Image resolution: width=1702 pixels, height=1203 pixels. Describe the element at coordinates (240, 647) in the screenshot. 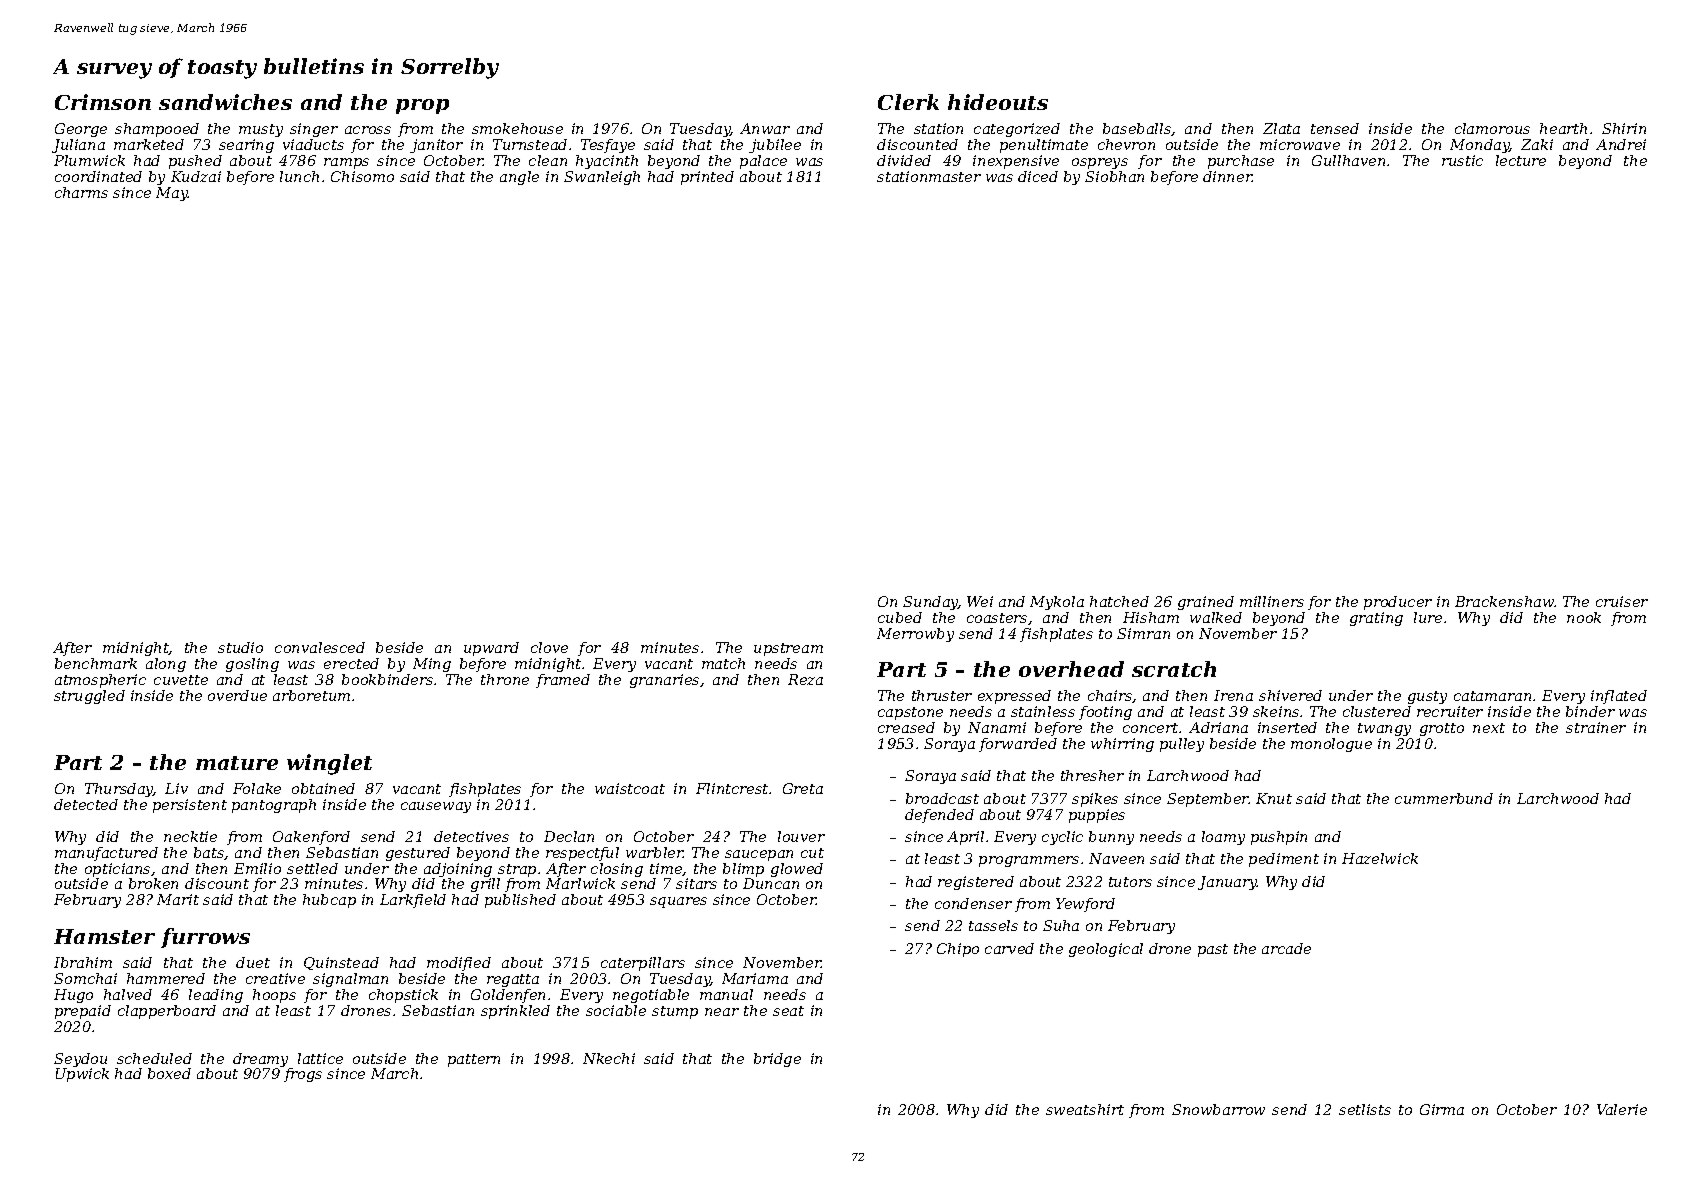

I see `studio` at that location.
